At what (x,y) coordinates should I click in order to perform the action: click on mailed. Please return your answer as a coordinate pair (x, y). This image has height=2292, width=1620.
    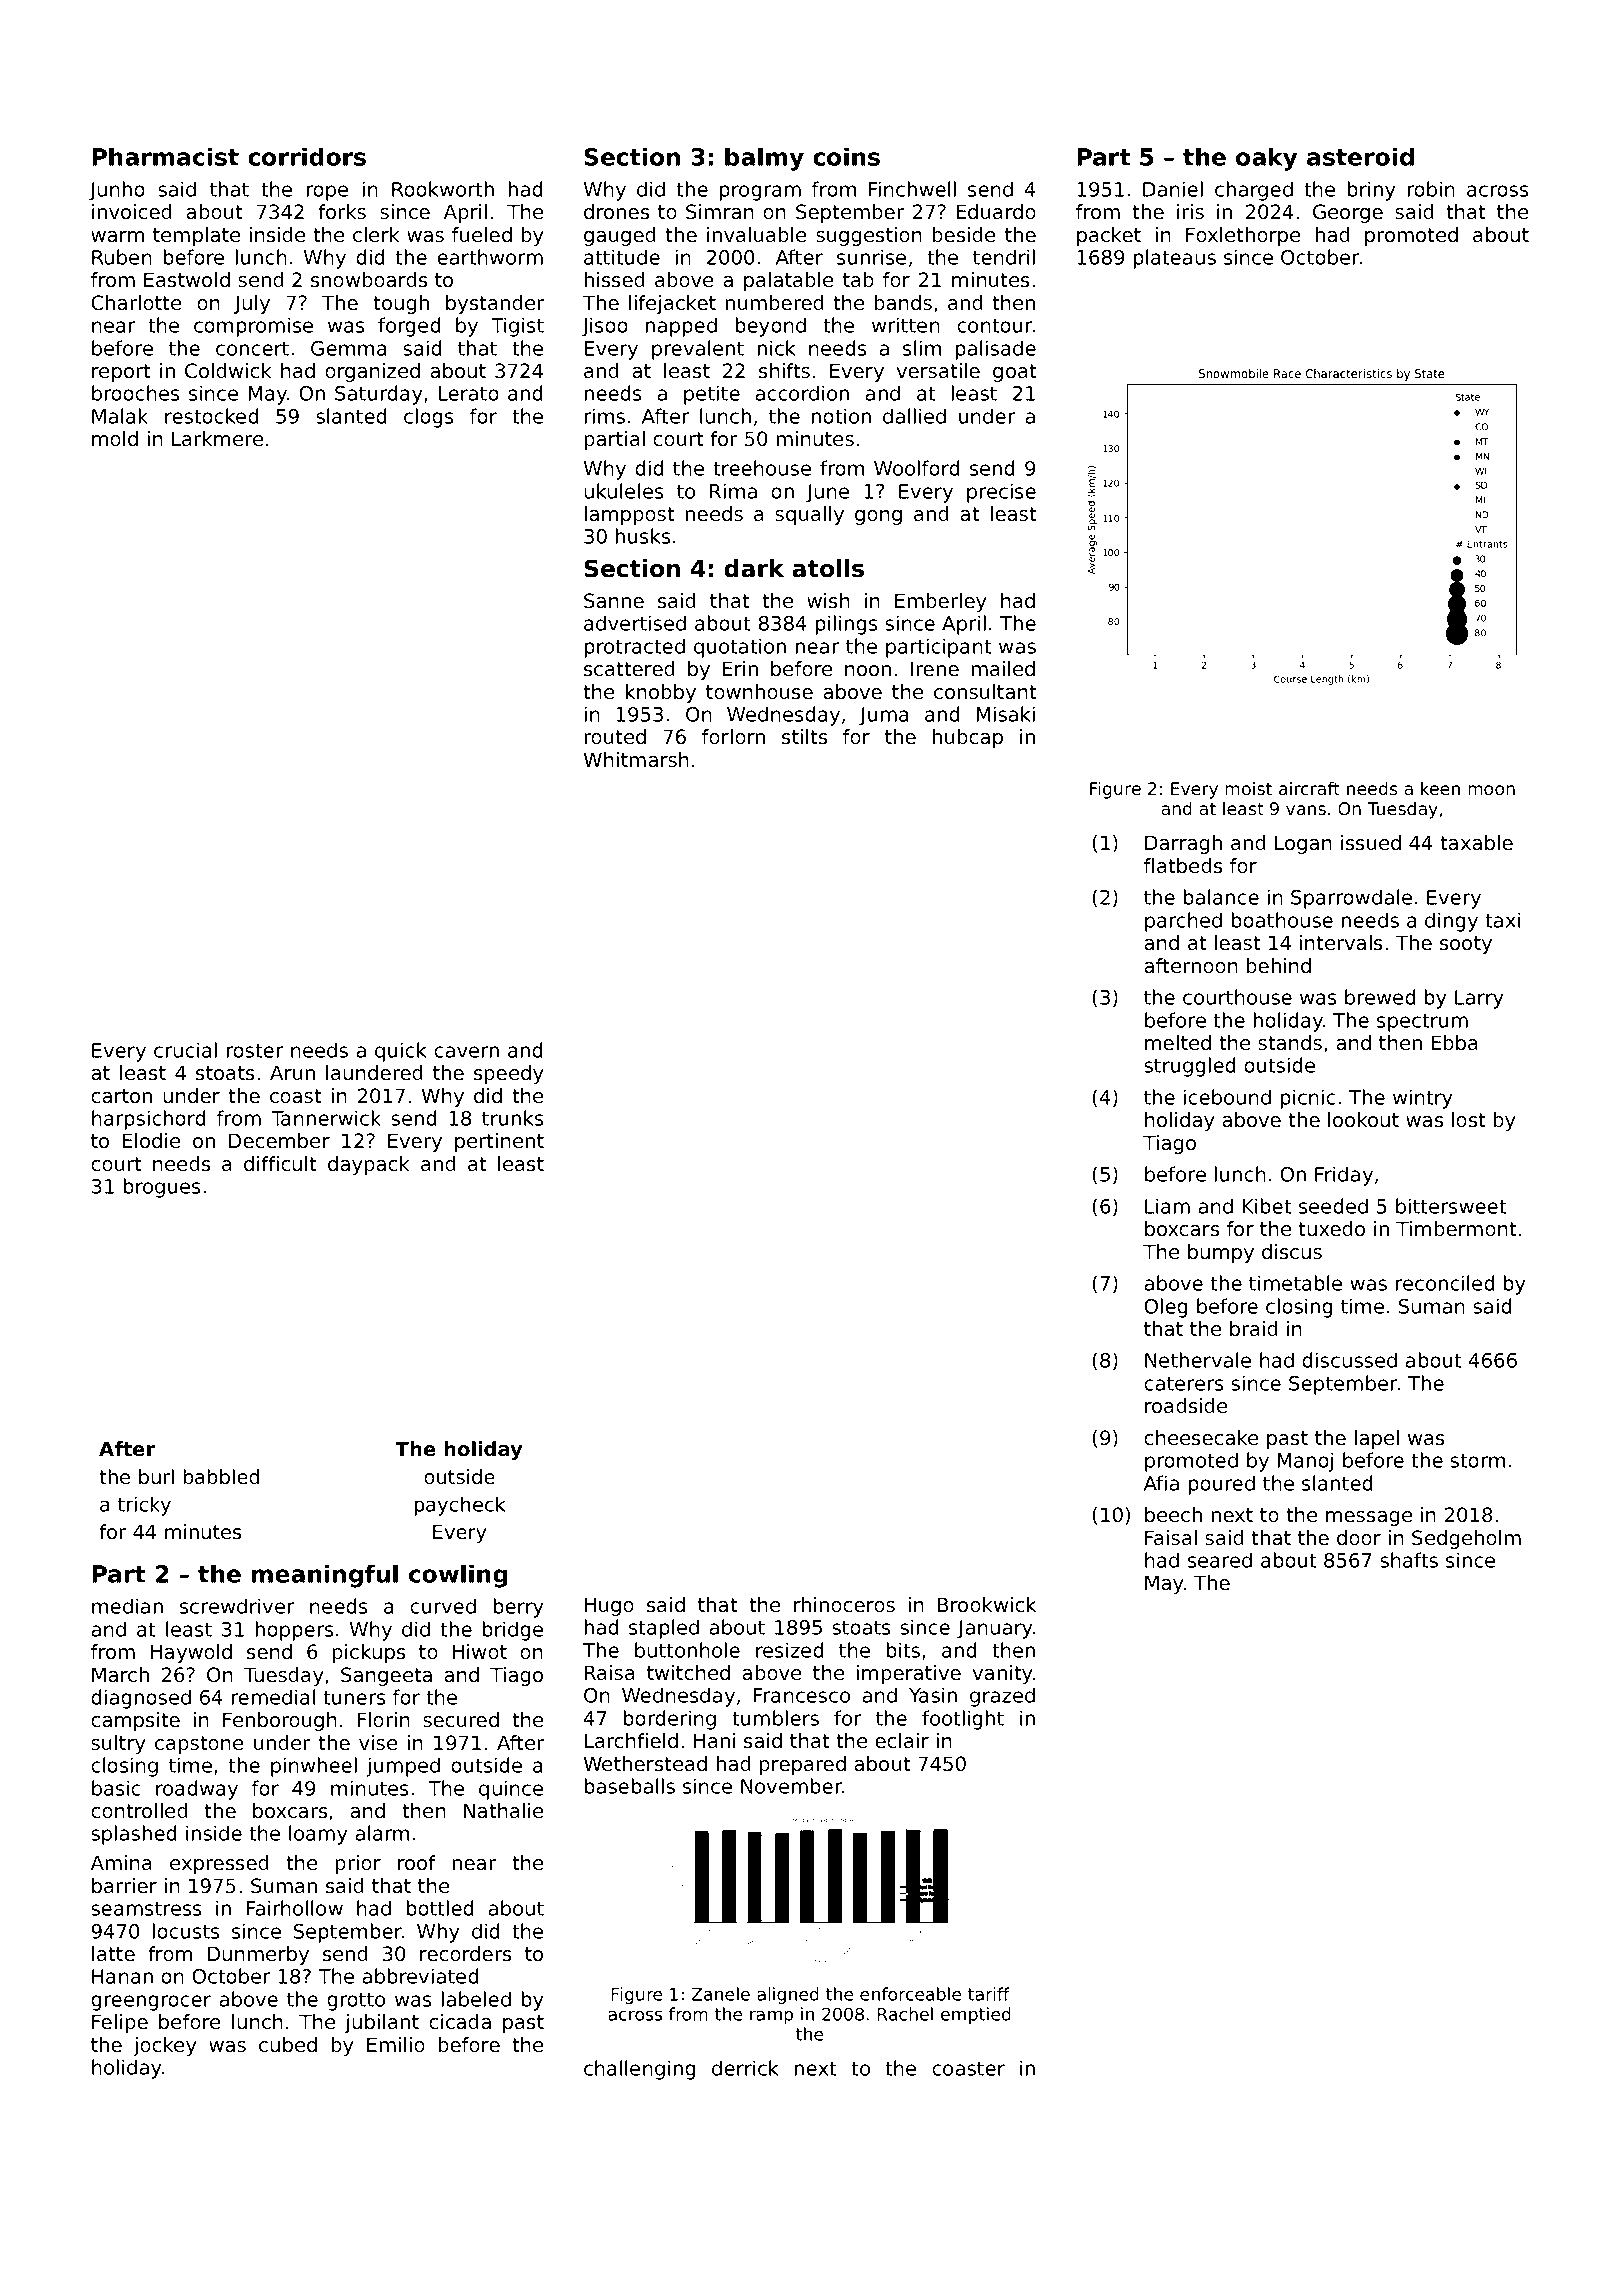
    Looking at the image, I should click on (1003, 669).
